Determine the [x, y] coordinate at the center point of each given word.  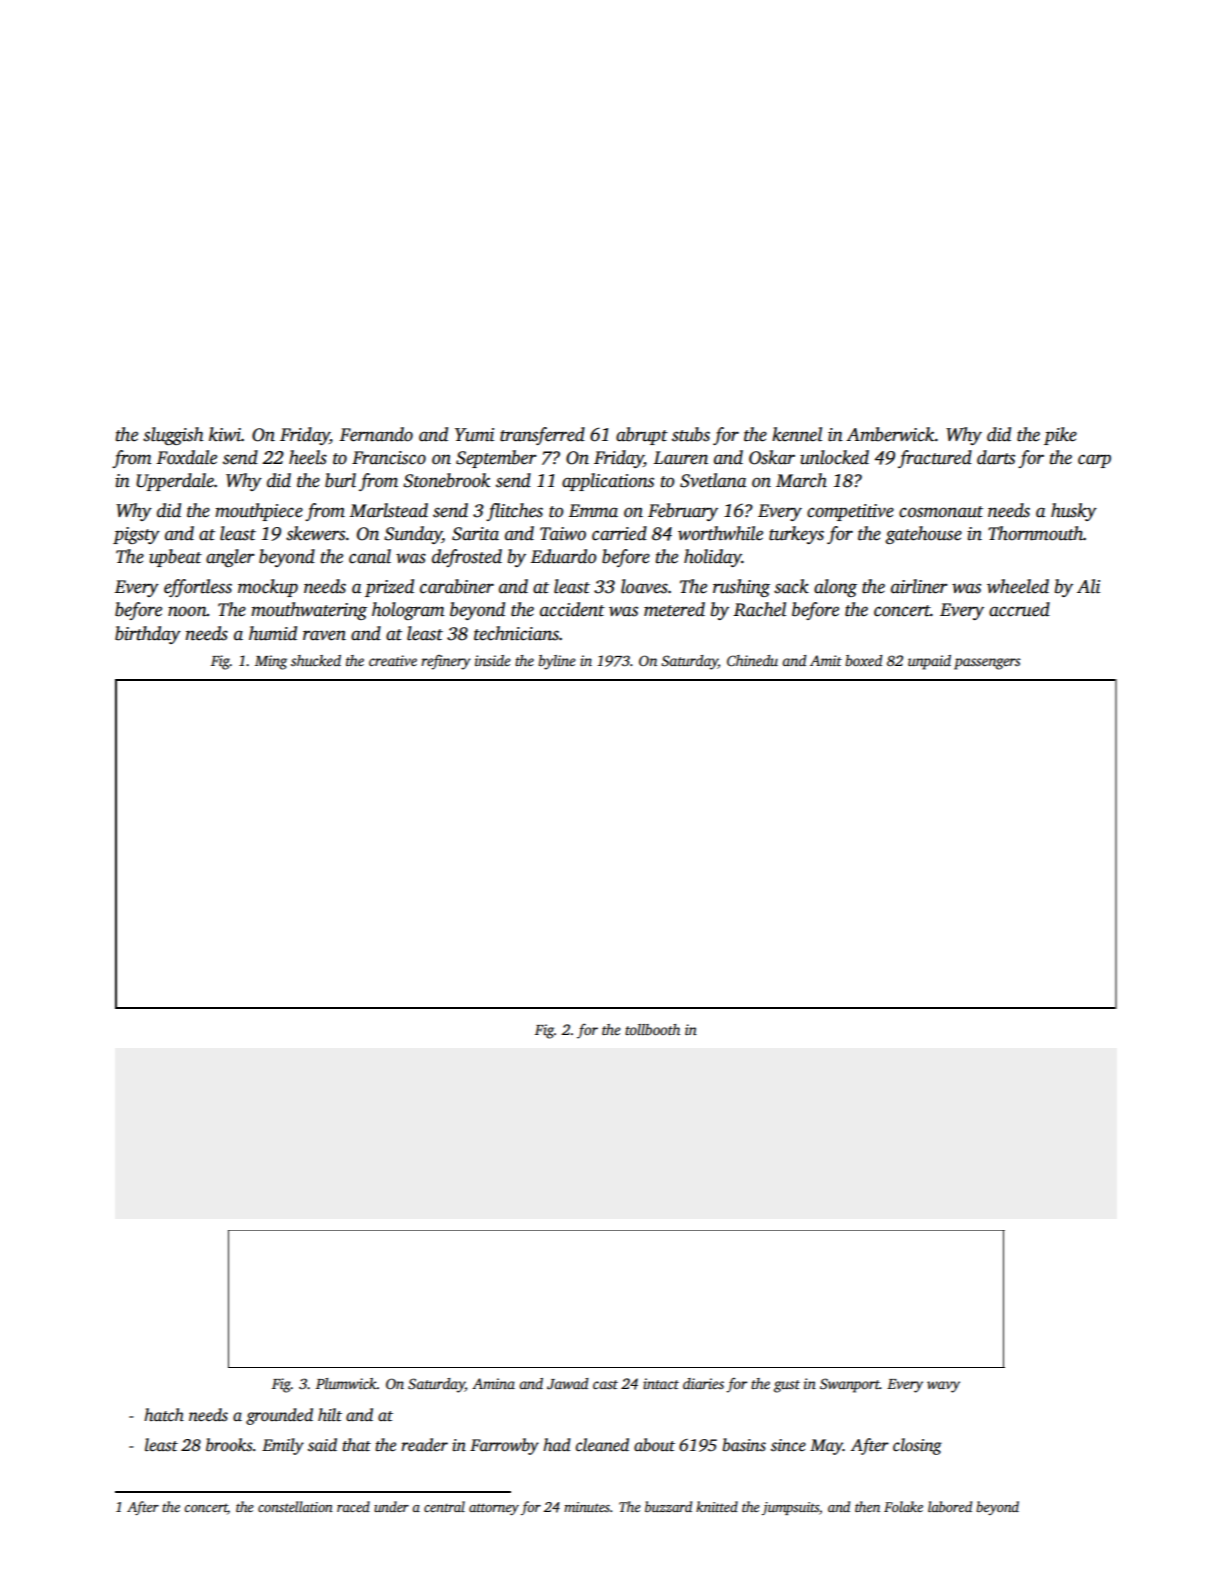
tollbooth [652, 1029]
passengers [987, 664]
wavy [943, 1387]
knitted [717, 1506]
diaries [703, 1383]
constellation [295, 1506]
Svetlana [713, 480]
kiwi [225, 434]
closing [917, 1446]
